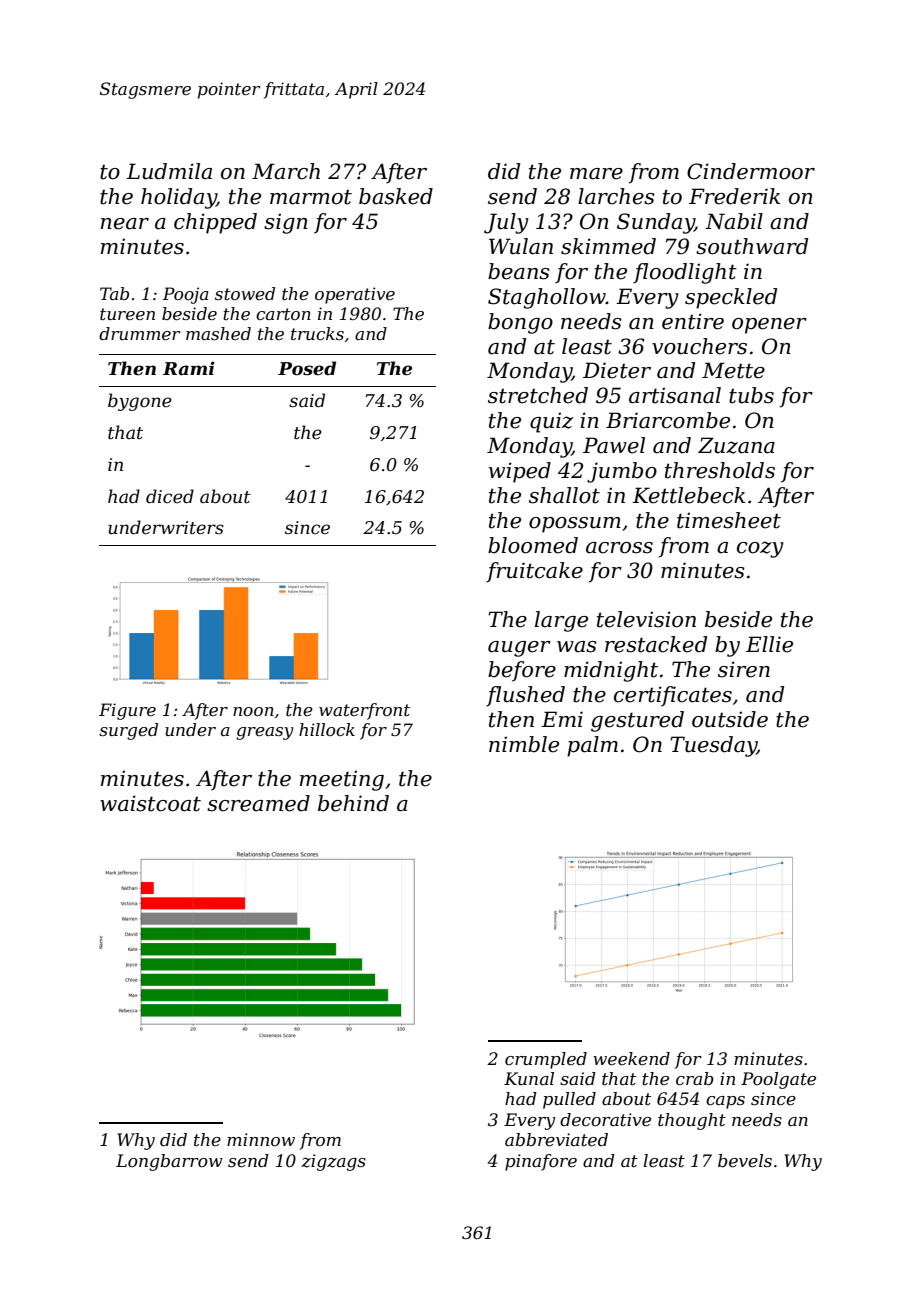  Describe the element at coordinates (673, 696) in the page. I see `certificates` at that location.
